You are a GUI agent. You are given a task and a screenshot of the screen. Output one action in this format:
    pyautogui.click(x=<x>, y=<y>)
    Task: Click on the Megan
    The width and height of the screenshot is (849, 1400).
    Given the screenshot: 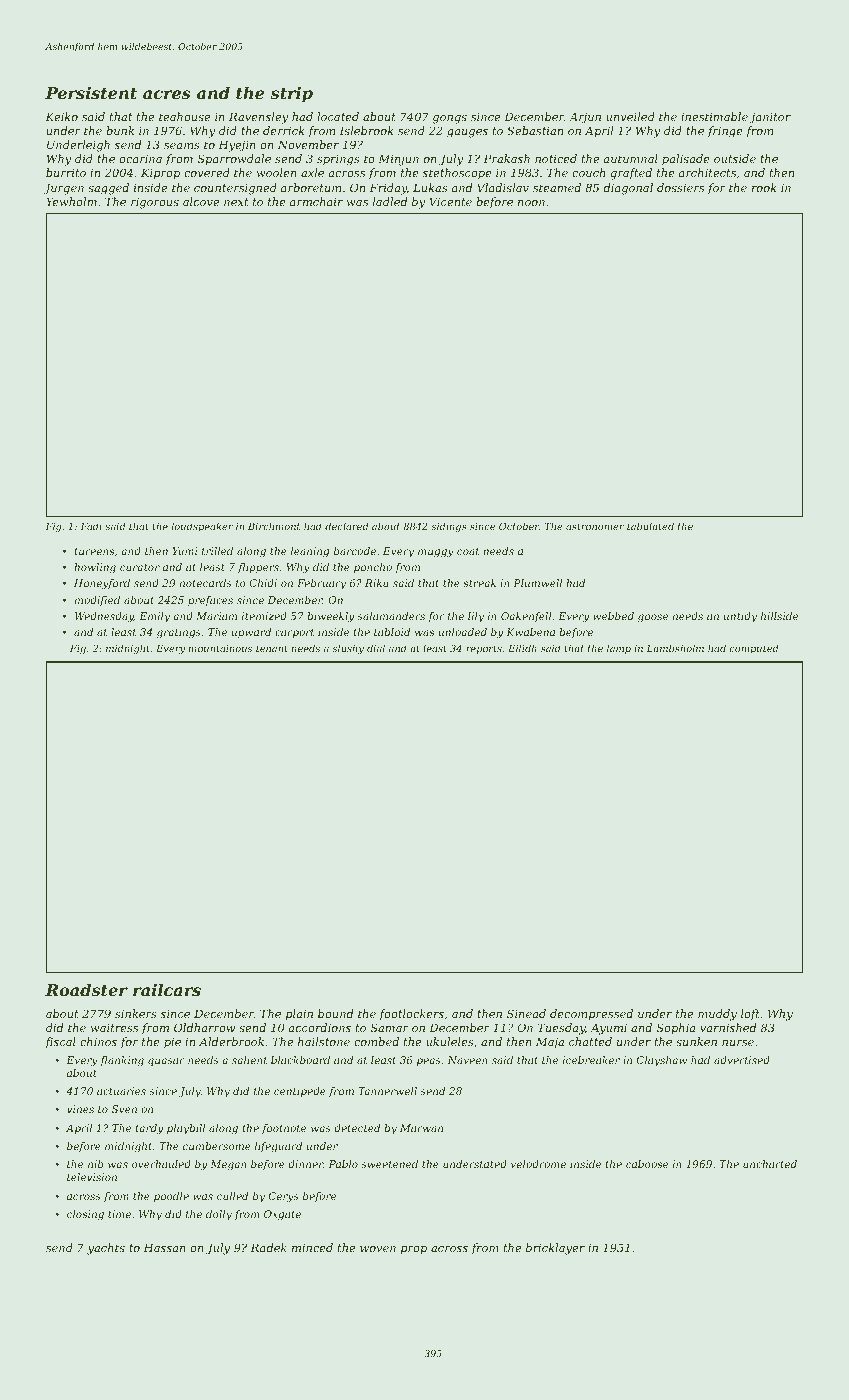 What is the action you would take?
    pyautogui.click(x=228, y=1165)
